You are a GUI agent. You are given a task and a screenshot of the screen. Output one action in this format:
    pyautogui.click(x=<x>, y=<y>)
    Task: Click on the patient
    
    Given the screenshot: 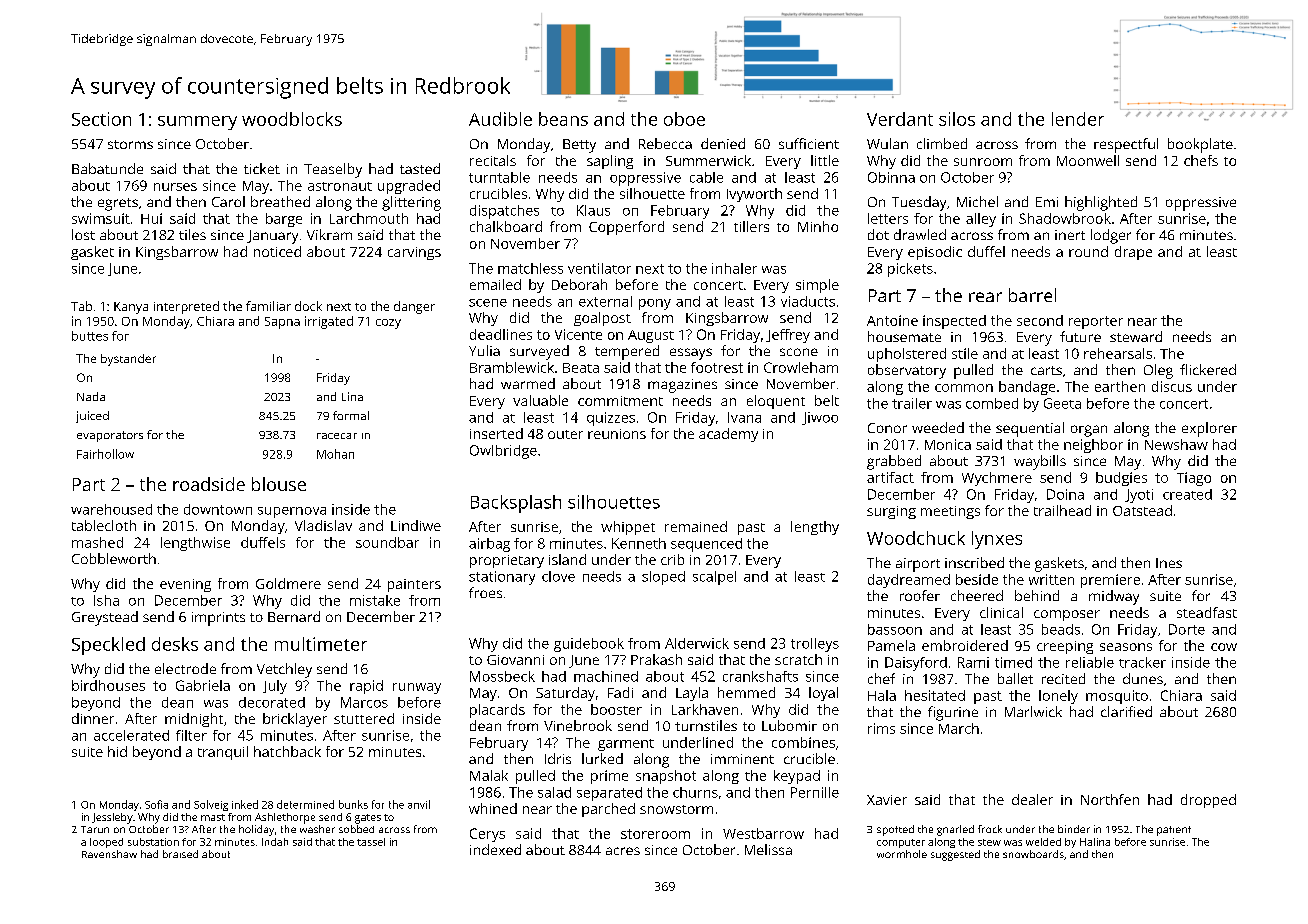 What is the action you would take?
    pyautogui.click(x=1174, y=831)
